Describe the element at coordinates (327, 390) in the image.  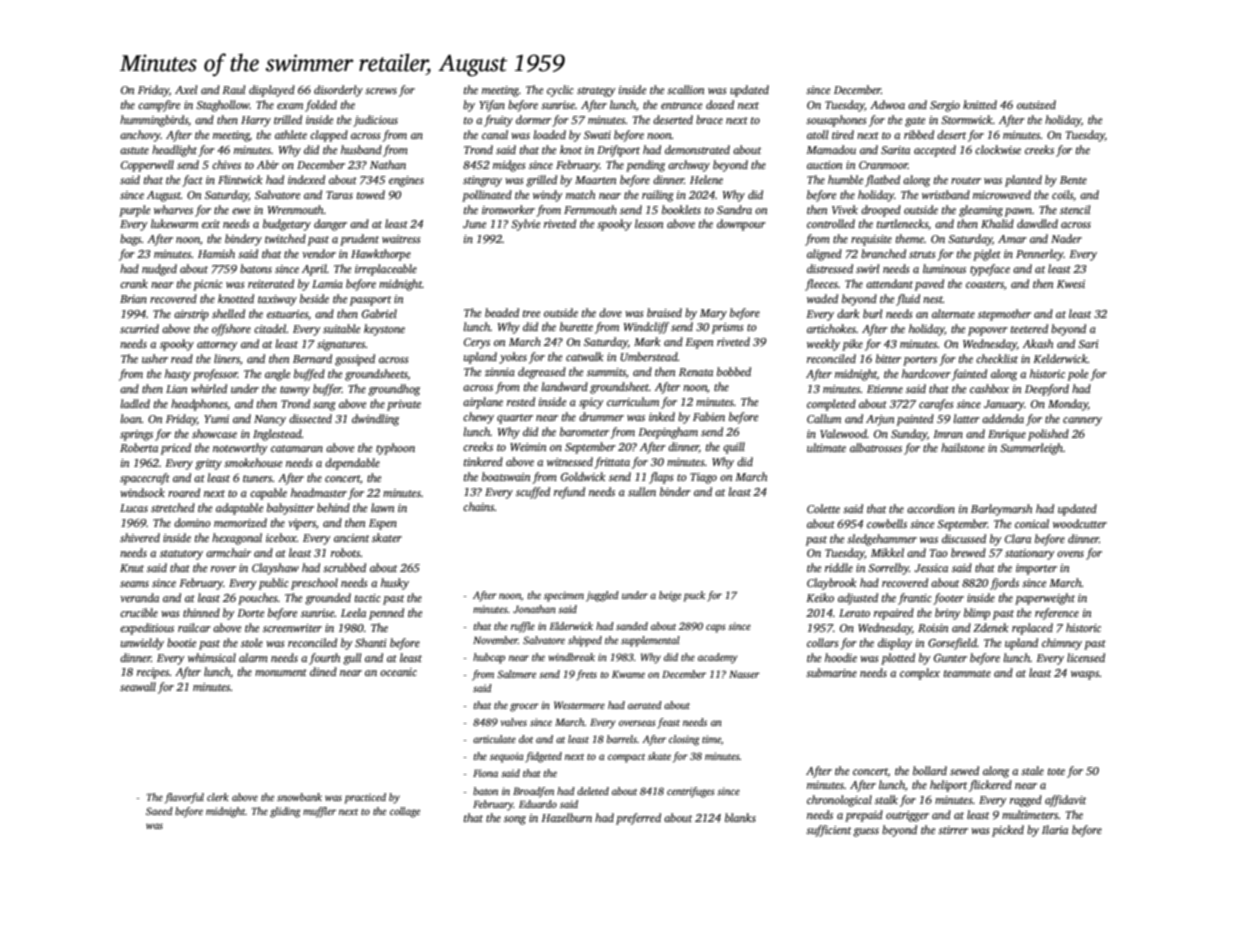
I see `buffer` at that location.
